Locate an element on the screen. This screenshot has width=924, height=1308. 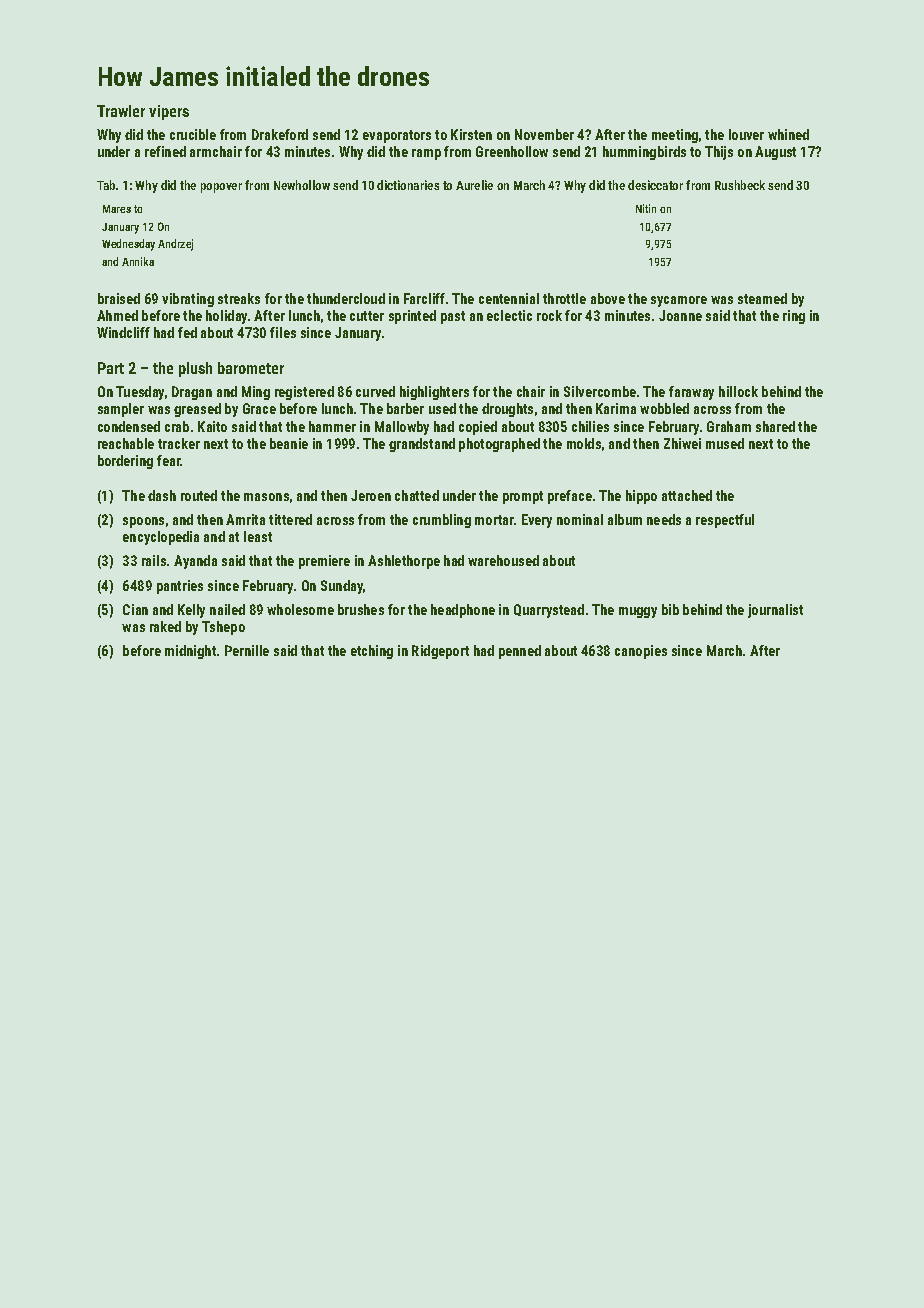
Pernille is located at coordinates (247, 650).
